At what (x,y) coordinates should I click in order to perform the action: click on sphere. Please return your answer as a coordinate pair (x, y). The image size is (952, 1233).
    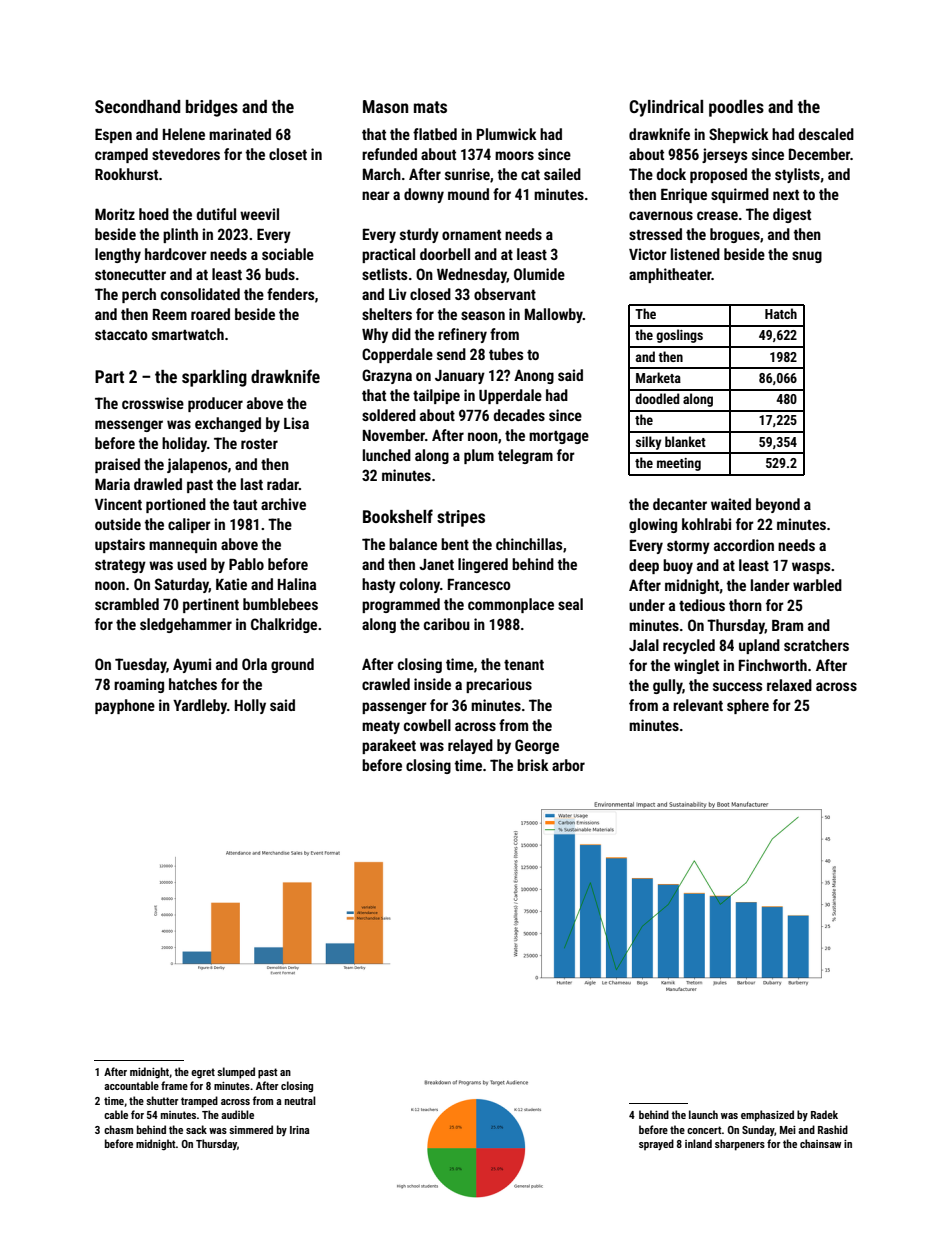
    Looking at the image, I should click on (748, 706).
